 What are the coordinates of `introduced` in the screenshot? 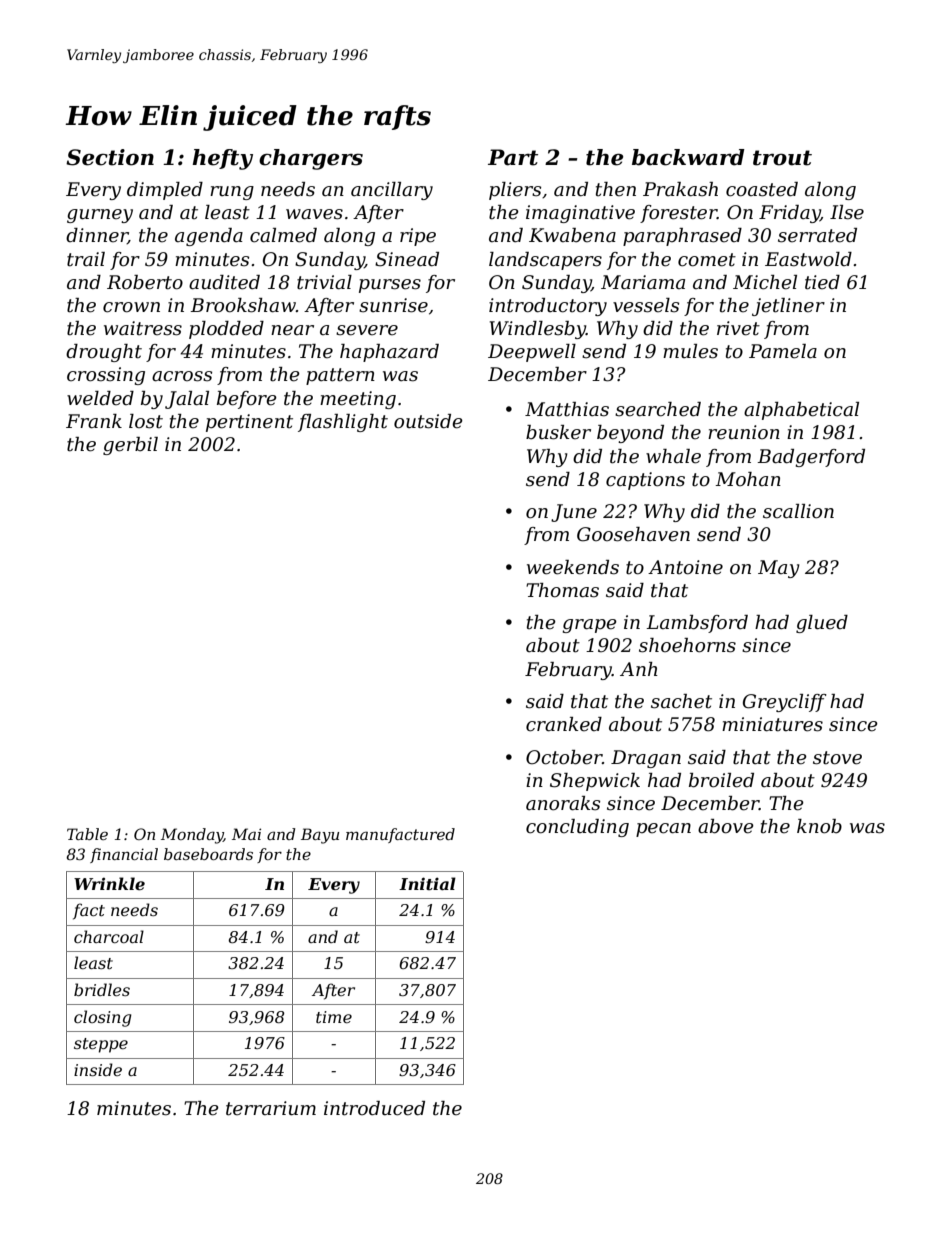 It's located at (374, 1108).
